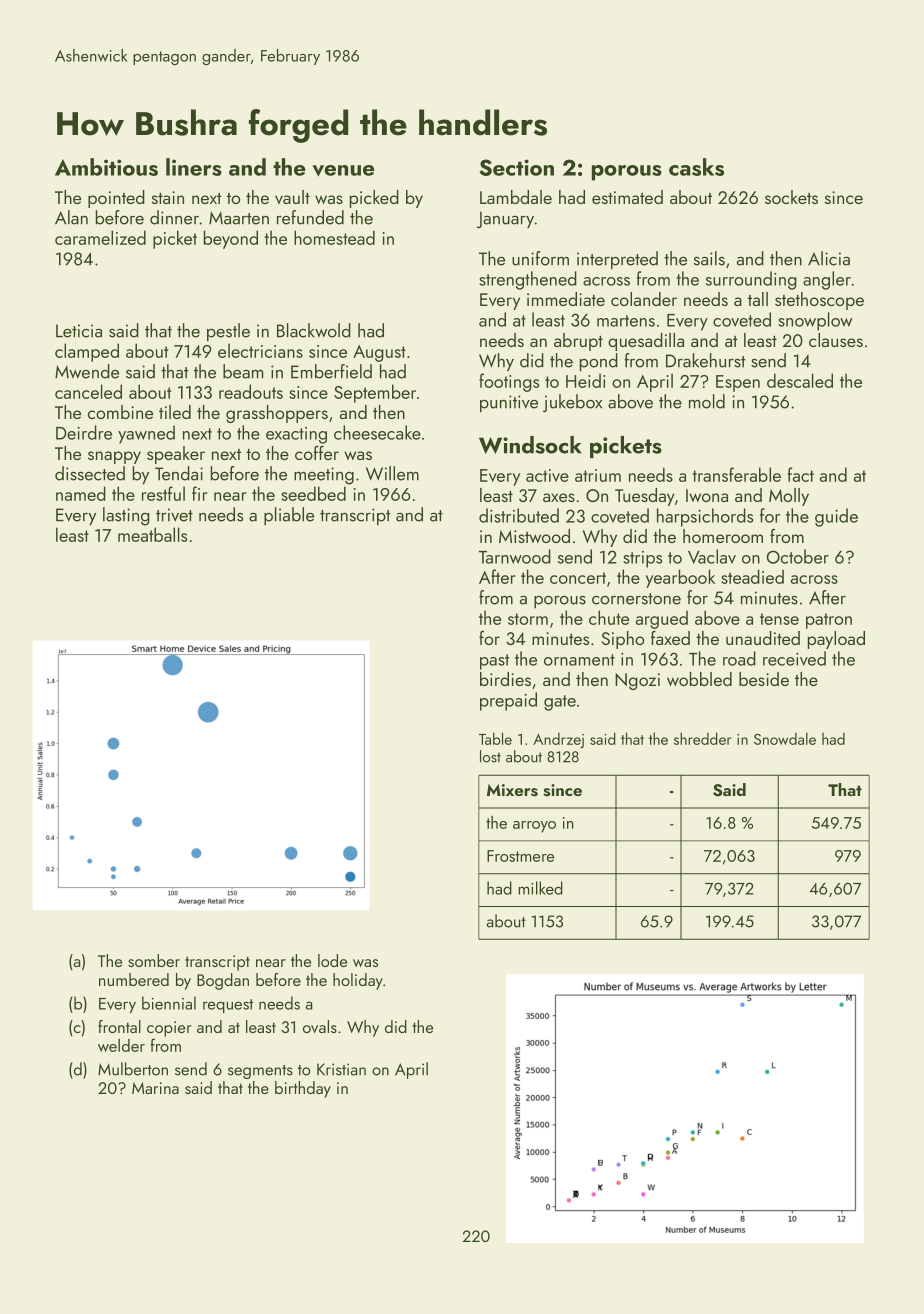 This screenshot has width=924, height=1314. I want to click on meatballs, so click(152, 534).
